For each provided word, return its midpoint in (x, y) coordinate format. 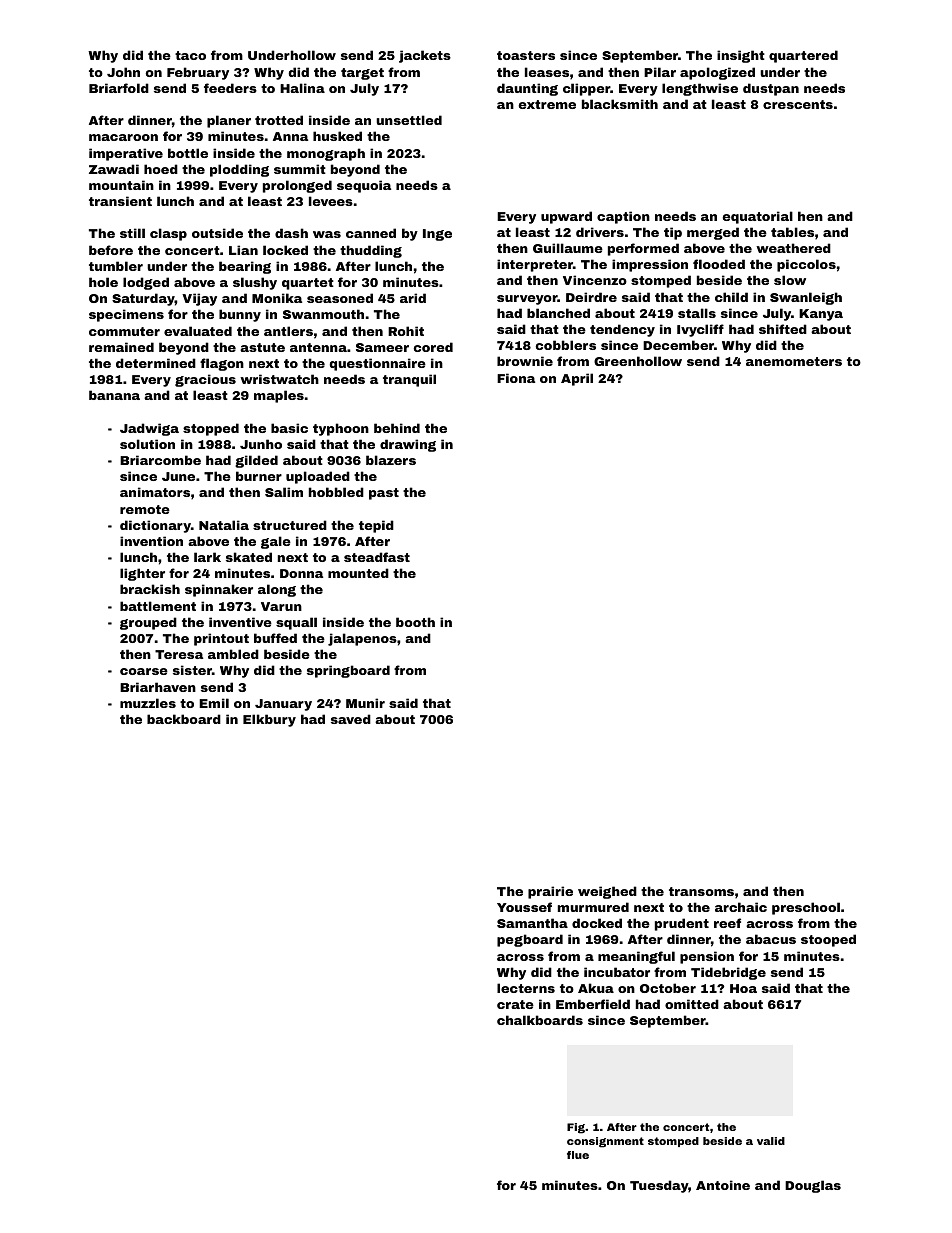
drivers (600, 232)
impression (650, 265)
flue (578, 1155)
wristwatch (279, 379)
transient (120, 201)
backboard (184, 719)
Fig (576, 1128)
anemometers (794, 361)
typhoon (341, 429)
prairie (550, 892)
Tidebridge (728, 973)
